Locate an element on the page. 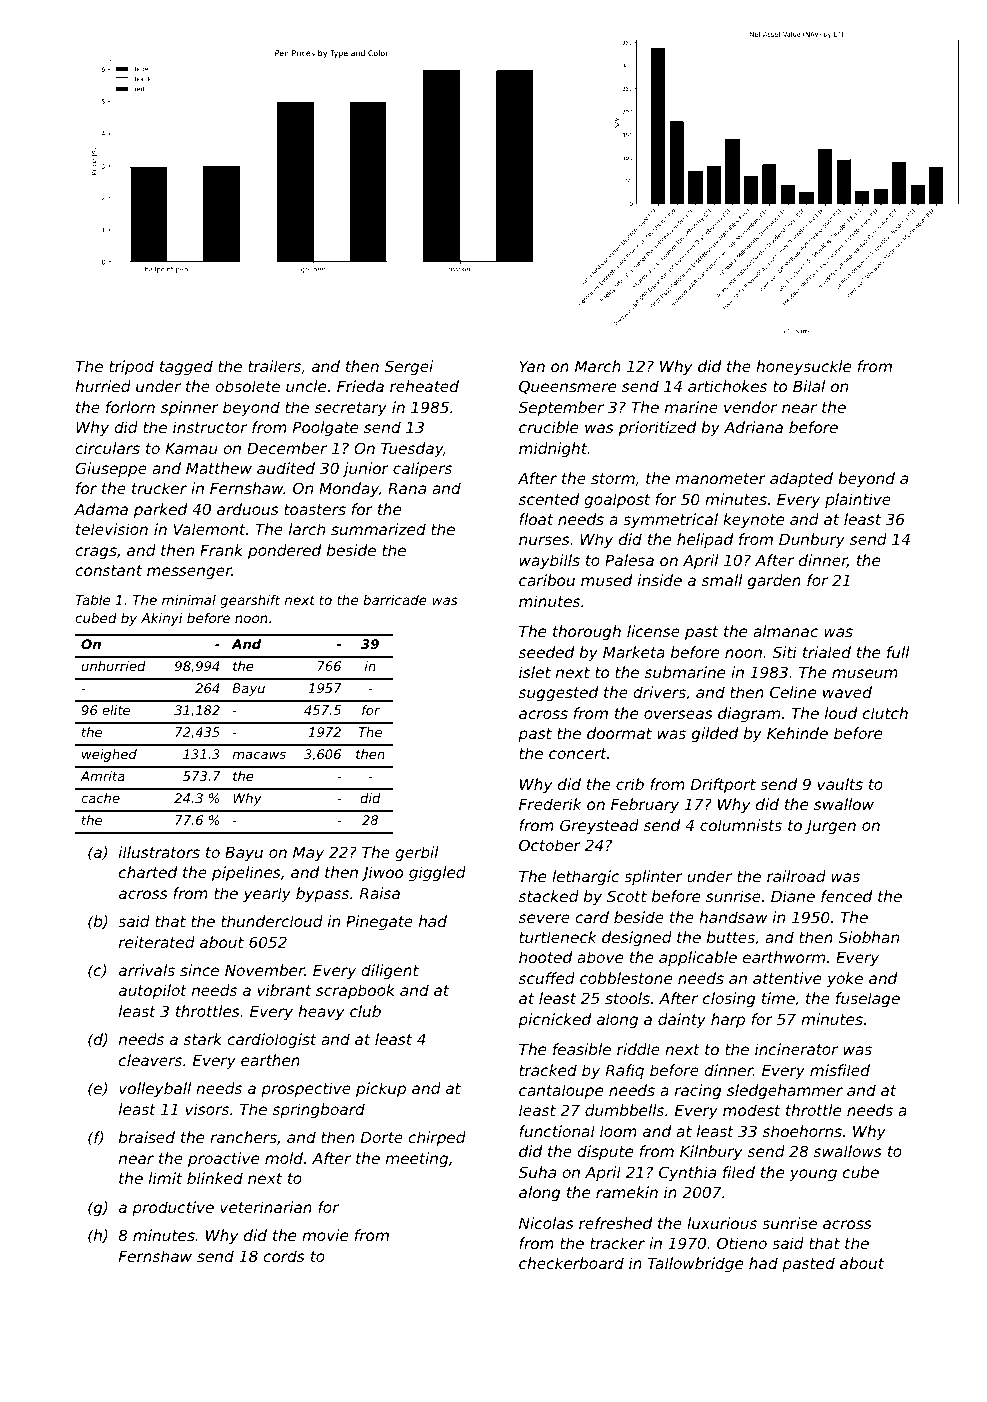 Image resolution: width=987 pixels, height=1402 pixels. Yan is located at coordinates (532, 366).
